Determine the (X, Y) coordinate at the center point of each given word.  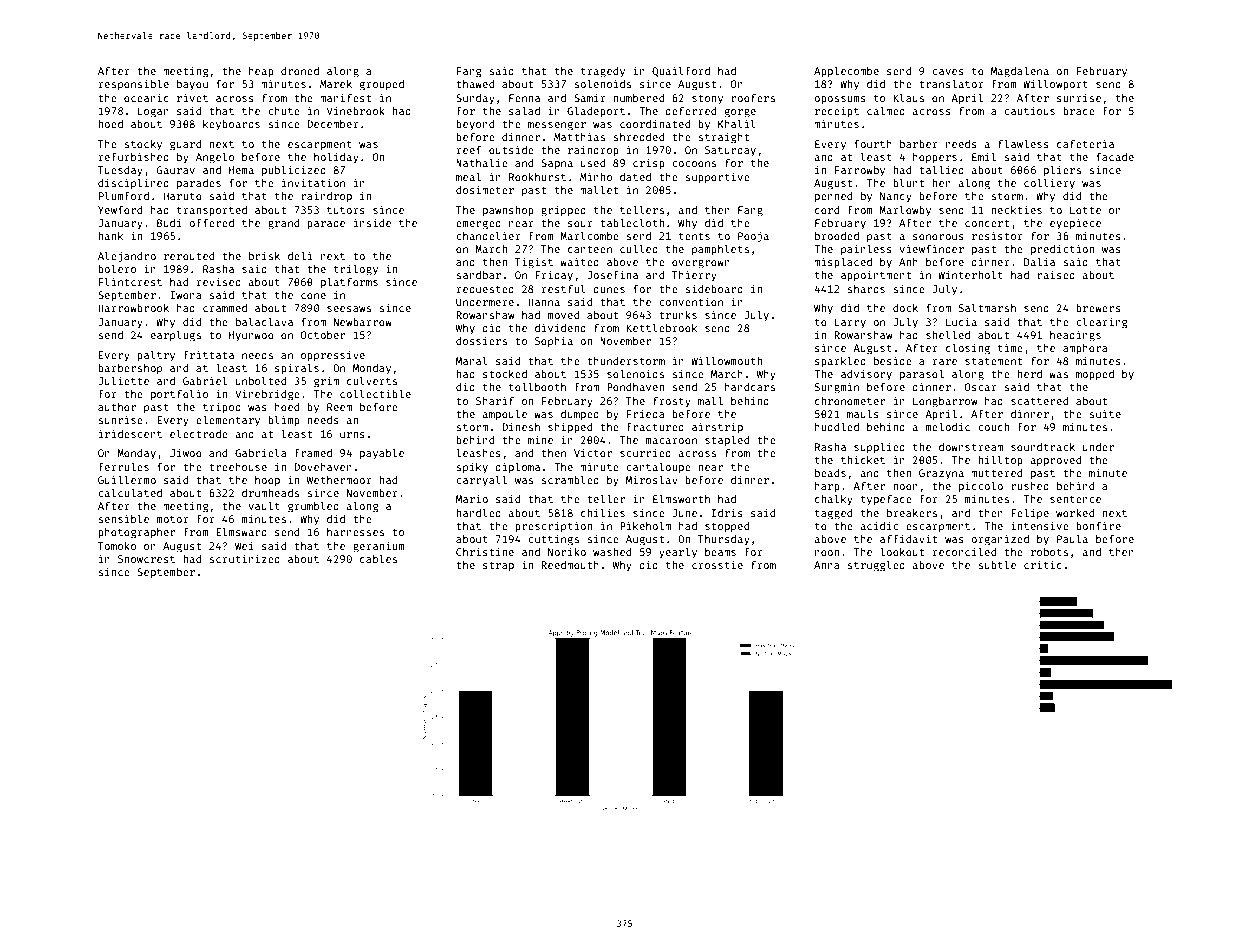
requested (485, 290)
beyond (475, 125)
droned (300, 71)
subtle (997, 564)
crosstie (717, 564)
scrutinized (244, 558)
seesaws (349, 309)
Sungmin (837, 388)
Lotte (1085, 210)
